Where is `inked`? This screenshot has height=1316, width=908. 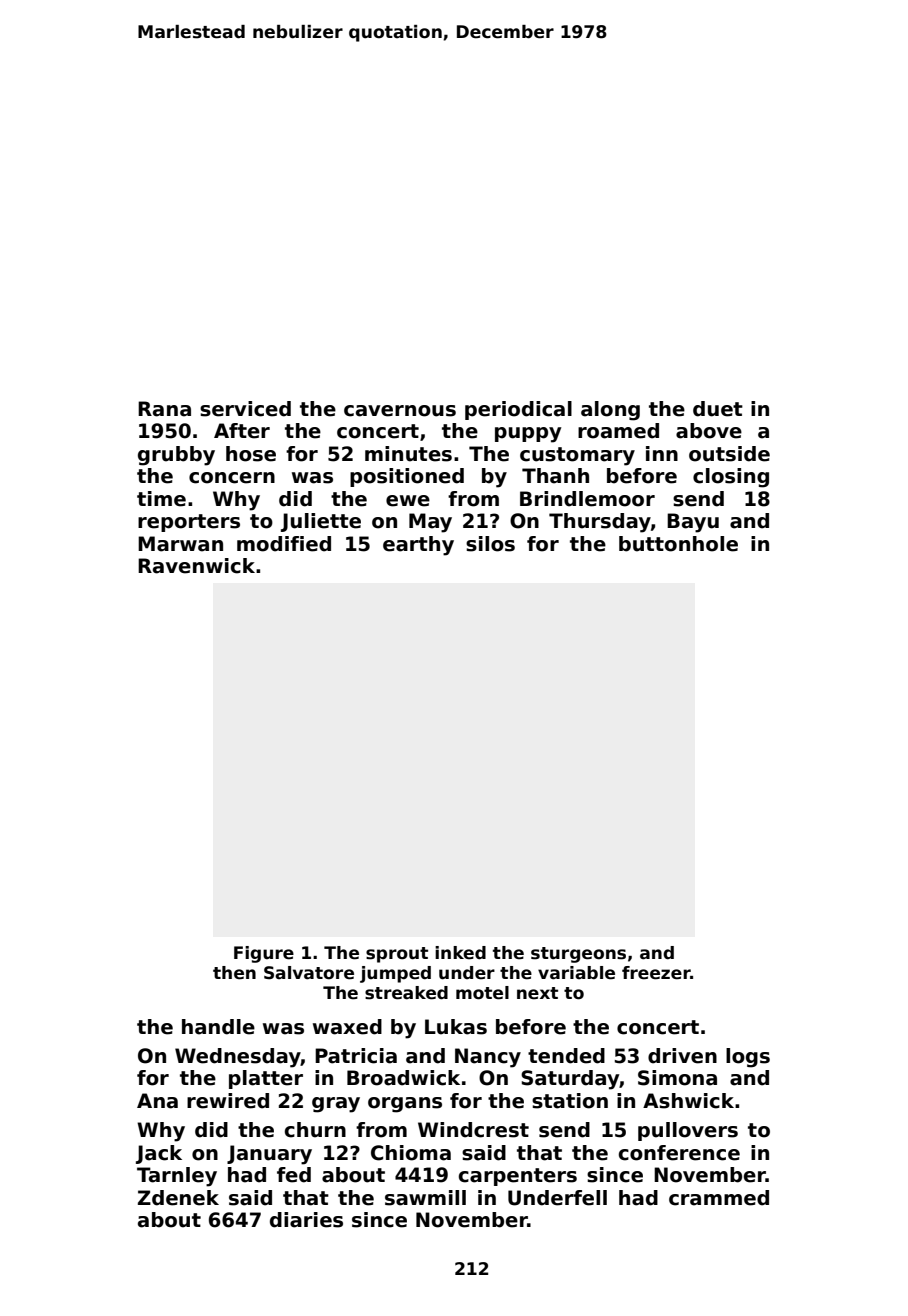
inked is located at coordinates (460, 953).
